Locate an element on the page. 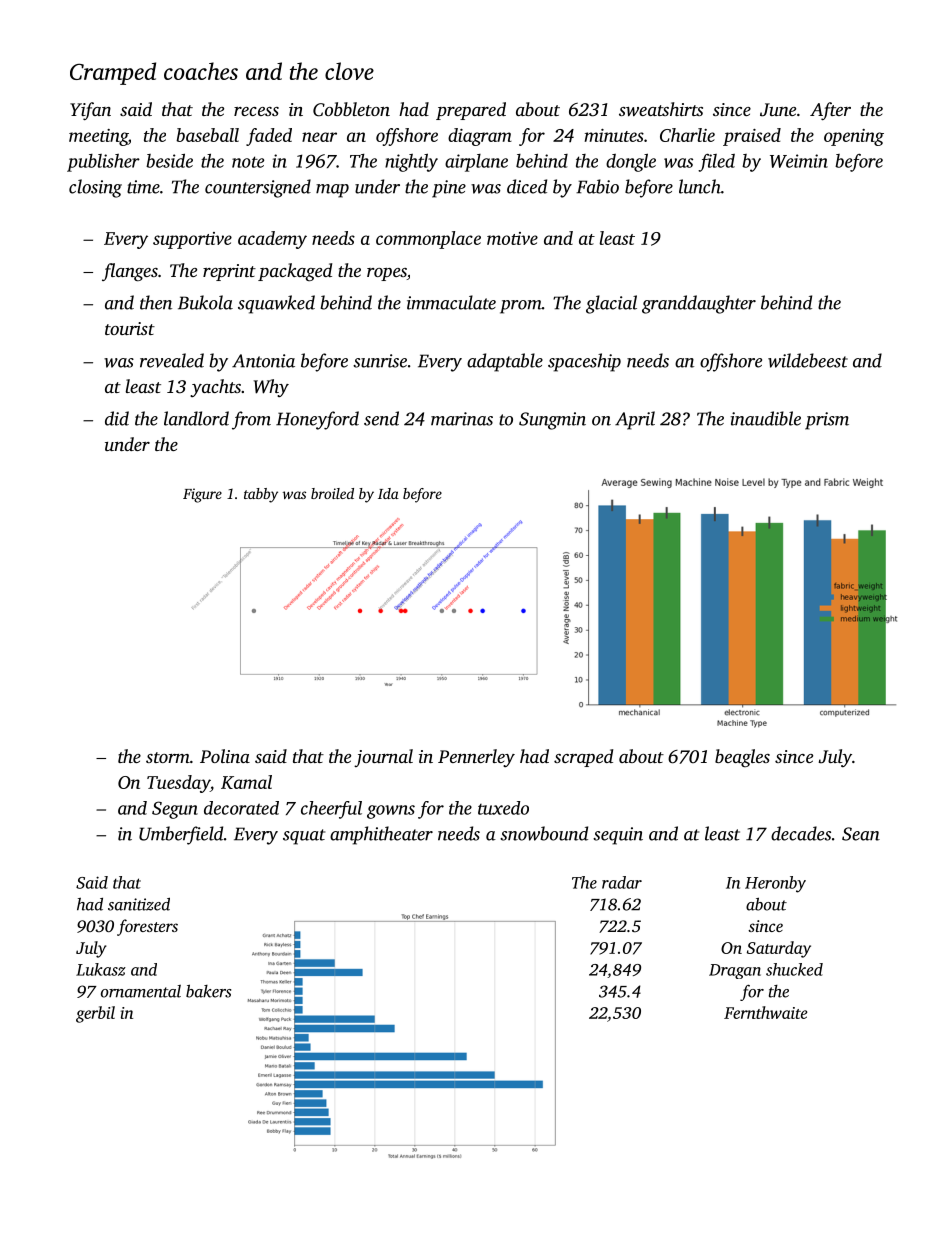 This image has height=1233, width=952. inaudible is located at coordinates (766, 418).
